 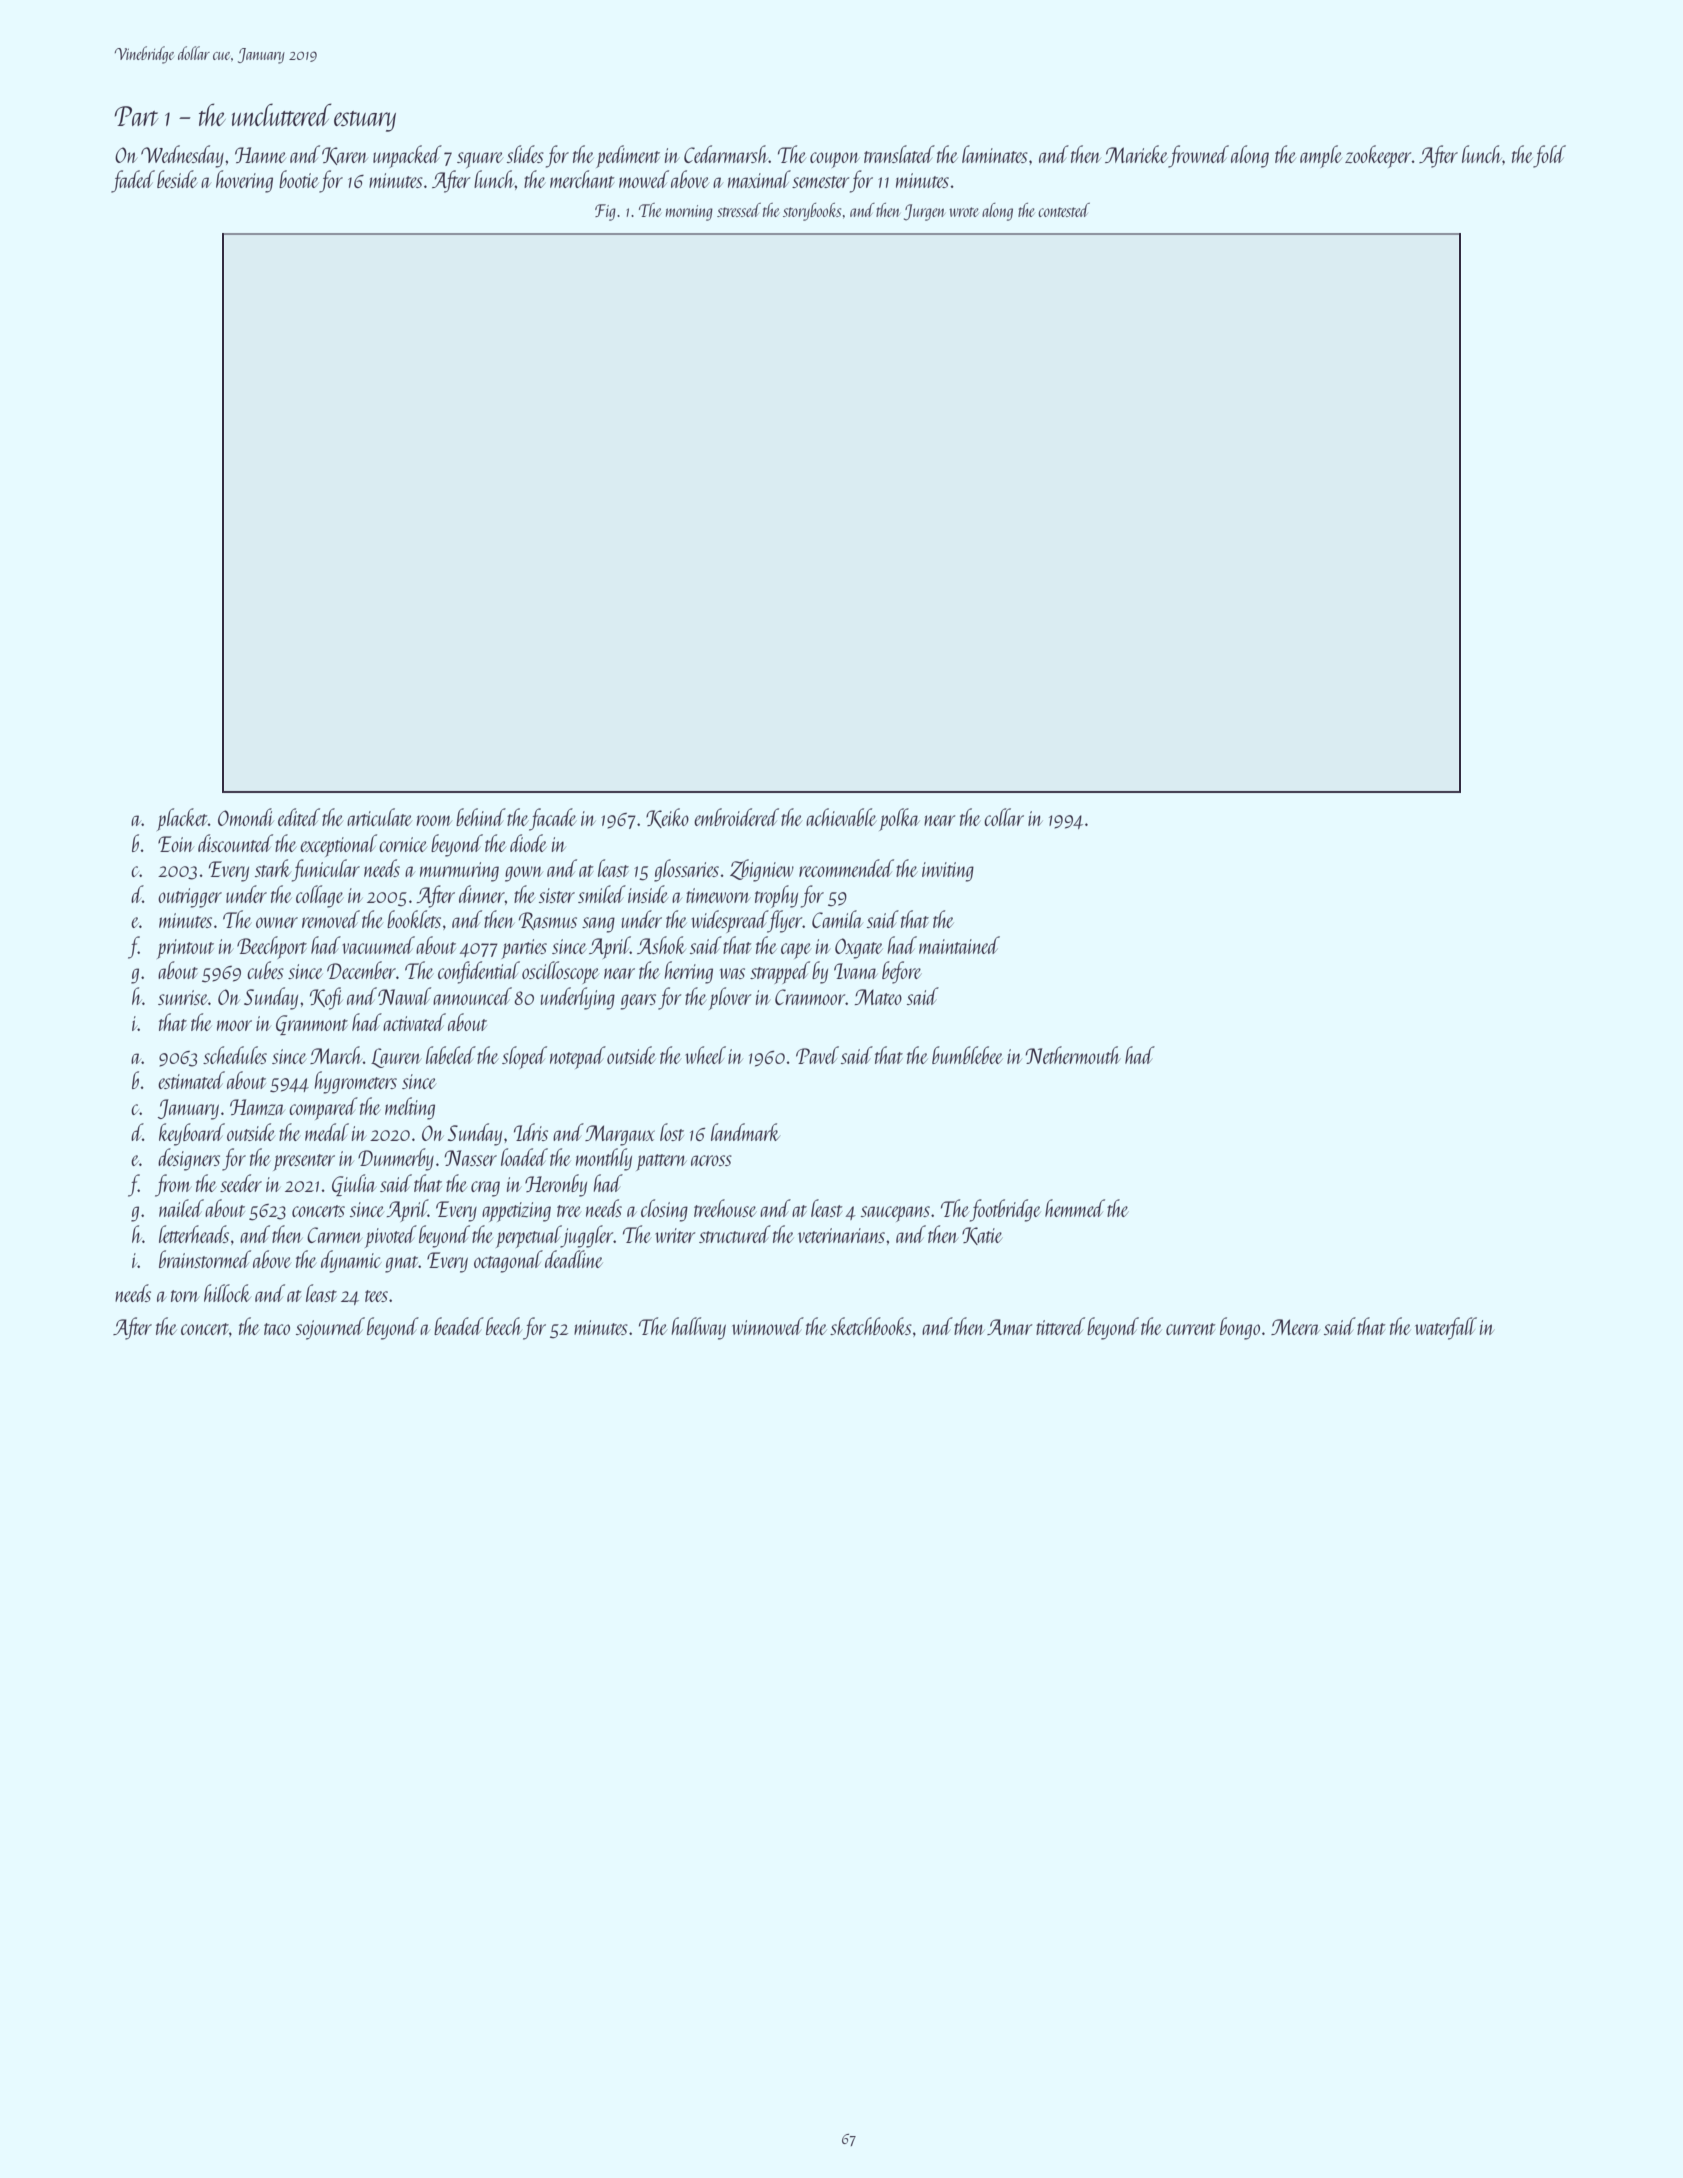 What do you see at coordinates (1072, 1055) in the page?
I see `Nethermouth` at bounding box center [1072, 1055].
